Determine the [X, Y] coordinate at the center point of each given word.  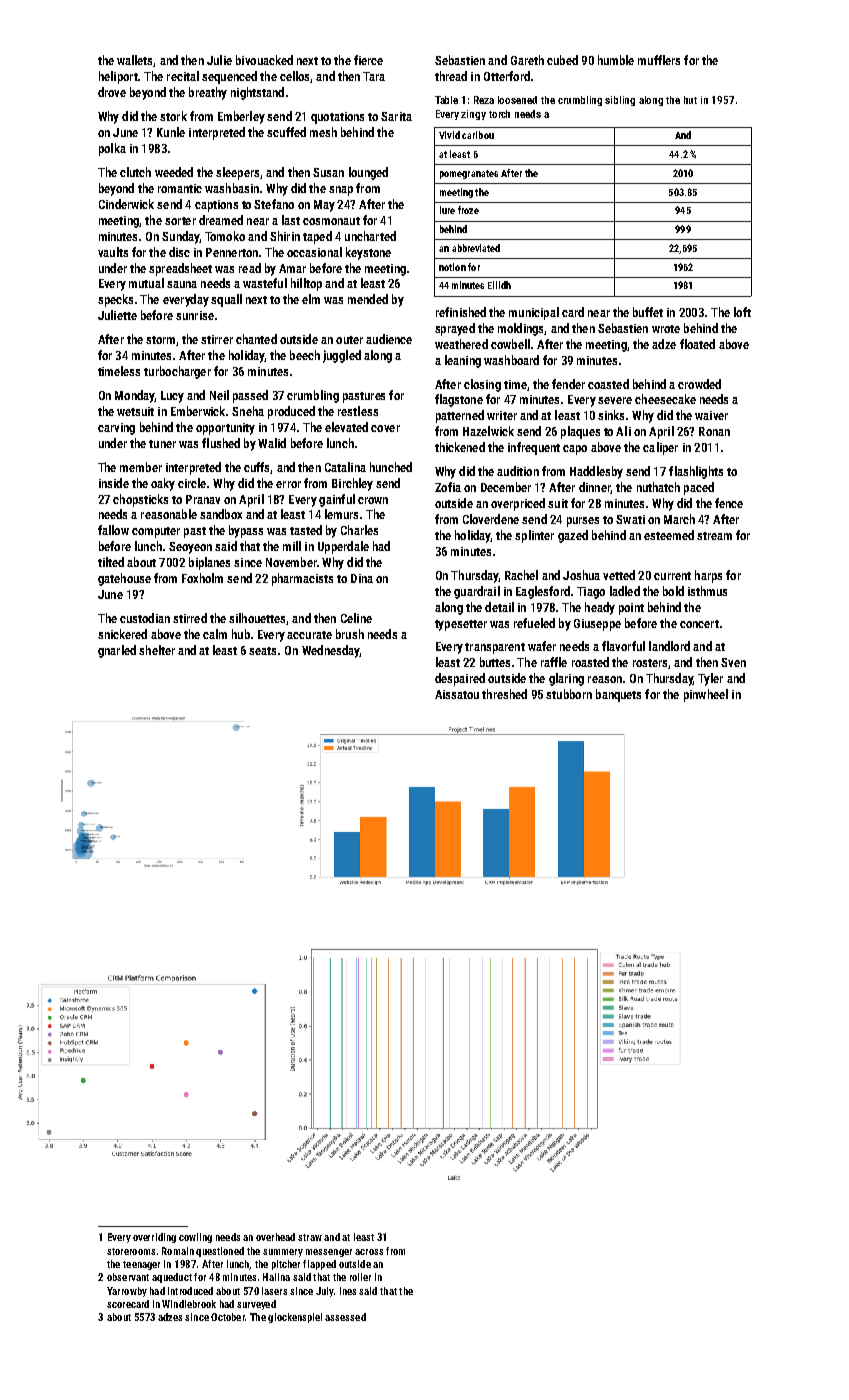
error [288, 484]
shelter [157, 650]
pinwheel [706, 695]
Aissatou [457, 694]
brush [350, 634]
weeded [174, 172]
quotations [337, 118]
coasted [608, 384]
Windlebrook [189, 1304]
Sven [733, 662]
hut [690, 100]
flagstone [459, 400]
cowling [195, 1238]
